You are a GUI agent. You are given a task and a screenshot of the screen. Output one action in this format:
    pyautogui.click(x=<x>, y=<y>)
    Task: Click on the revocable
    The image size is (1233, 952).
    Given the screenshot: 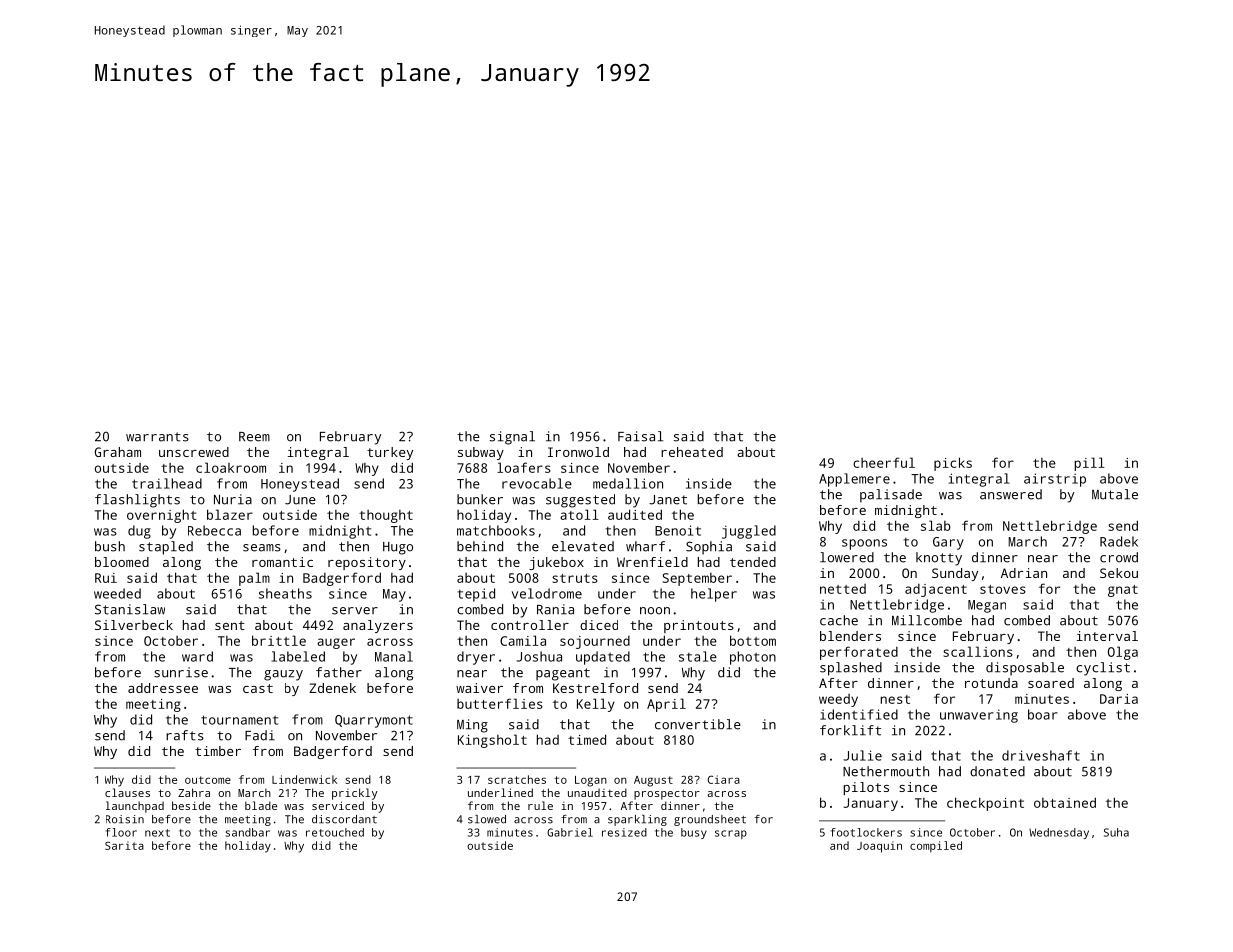 What is the action you would take?
    pyautogui.click(x=537, y=483)
